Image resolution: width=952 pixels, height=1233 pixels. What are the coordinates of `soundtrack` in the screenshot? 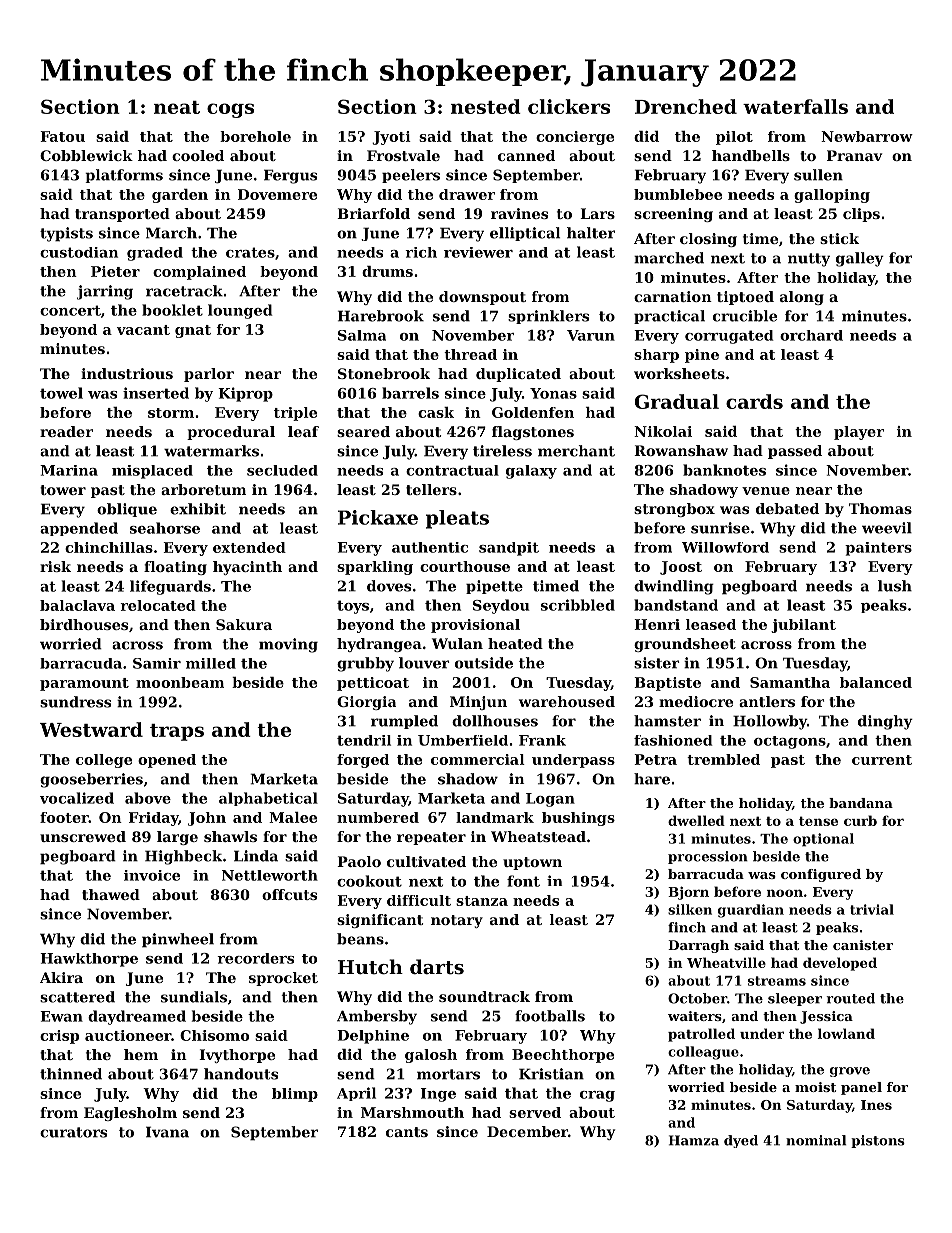 It's located at (484, 996).
